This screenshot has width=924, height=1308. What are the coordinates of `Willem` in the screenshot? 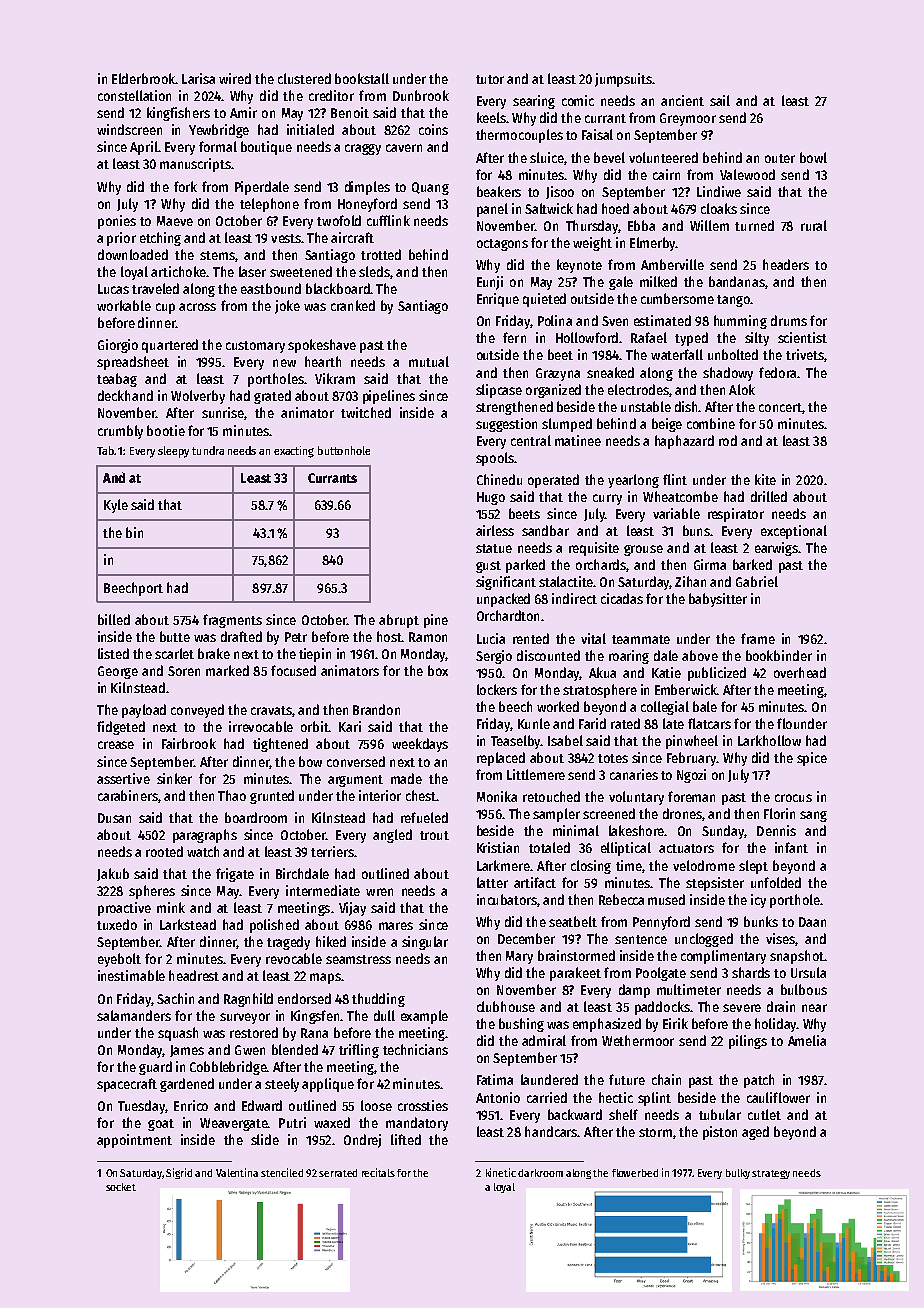 It's located at (709, 225).
